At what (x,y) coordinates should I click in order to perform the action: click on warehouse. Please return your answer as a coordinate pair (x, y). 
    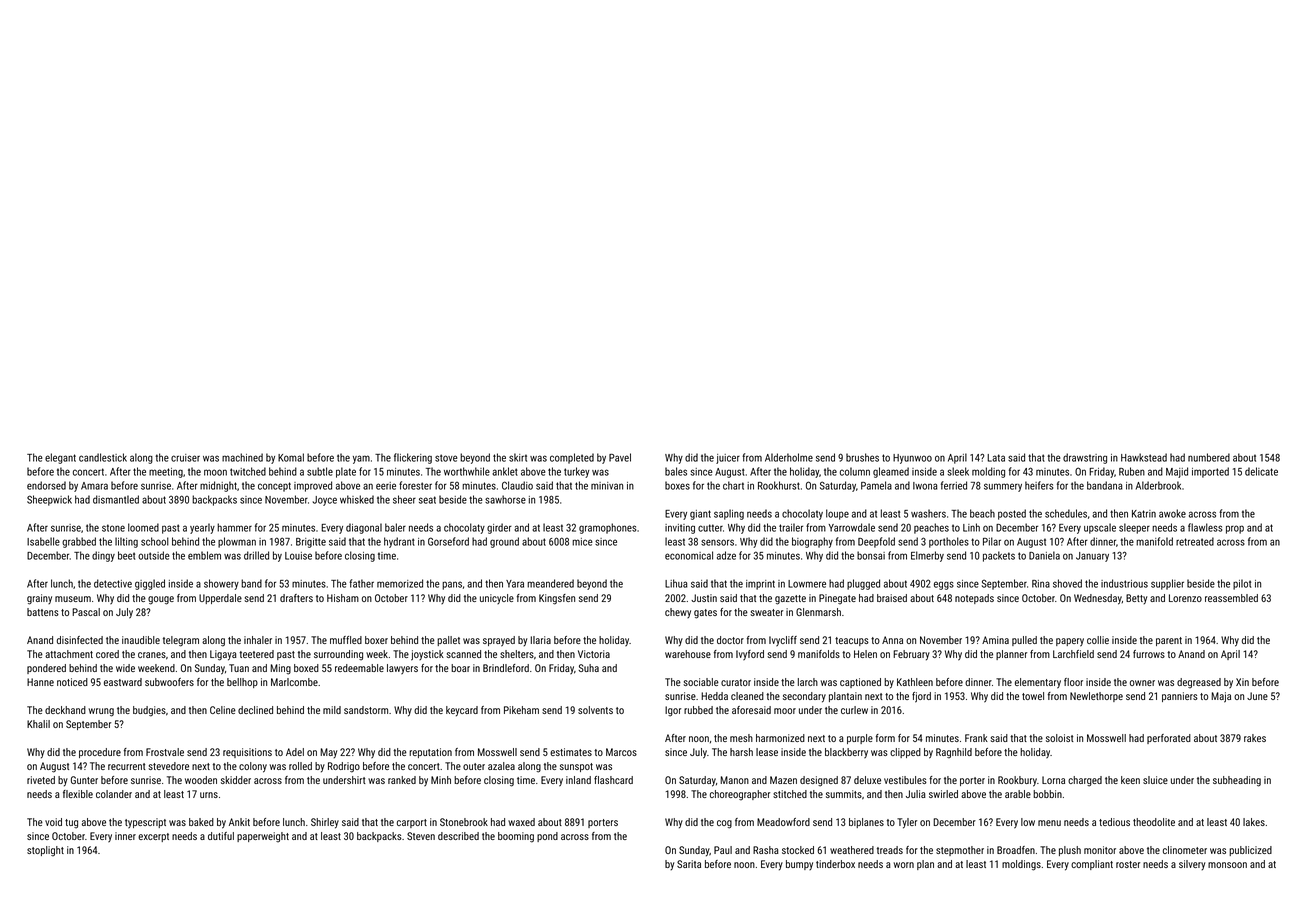
    Looking at the image, I should click on (688, 654).
